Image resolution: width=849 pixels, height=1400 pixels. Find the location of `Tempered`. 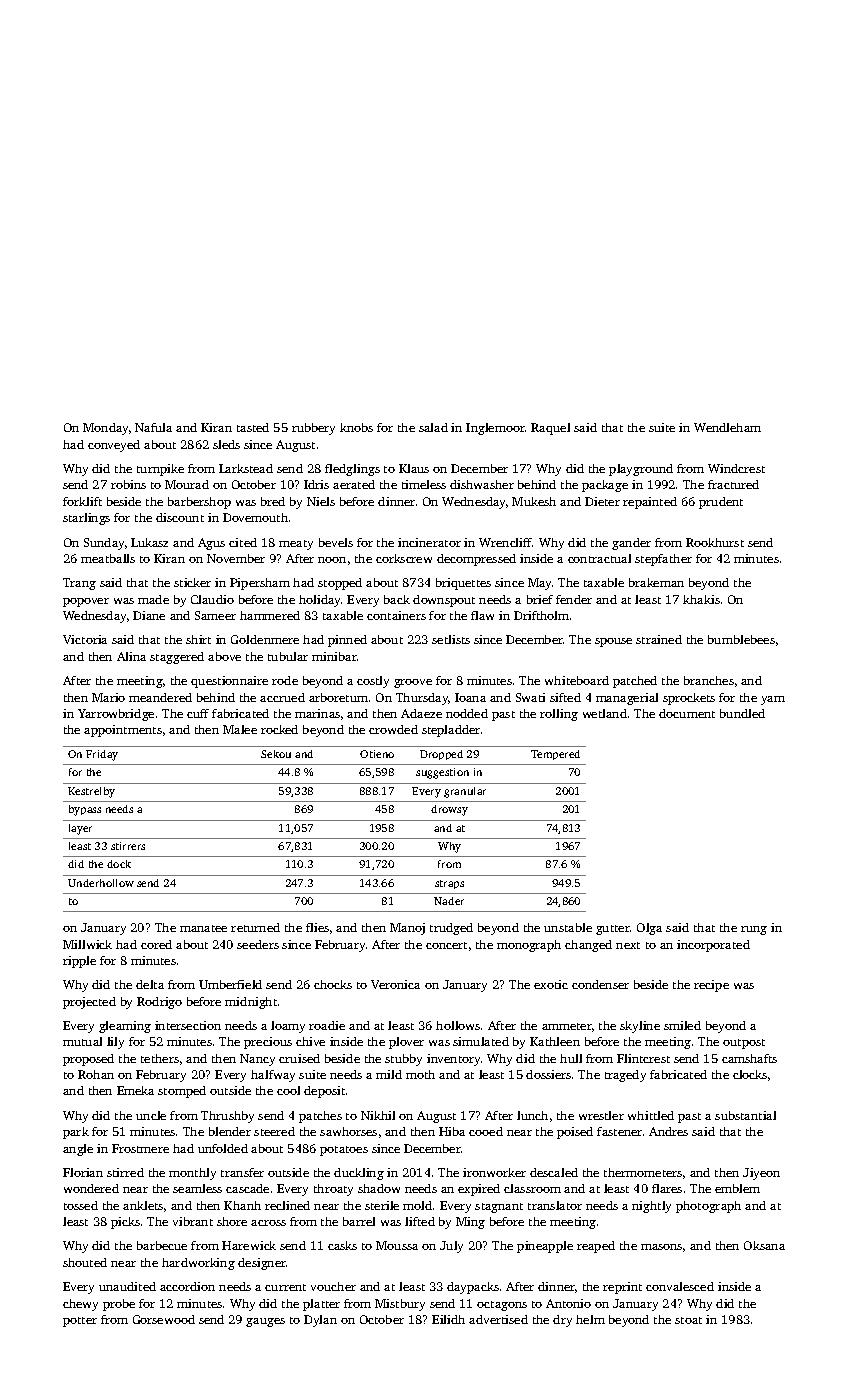

Tempered is located at coordinates (555, 755).
